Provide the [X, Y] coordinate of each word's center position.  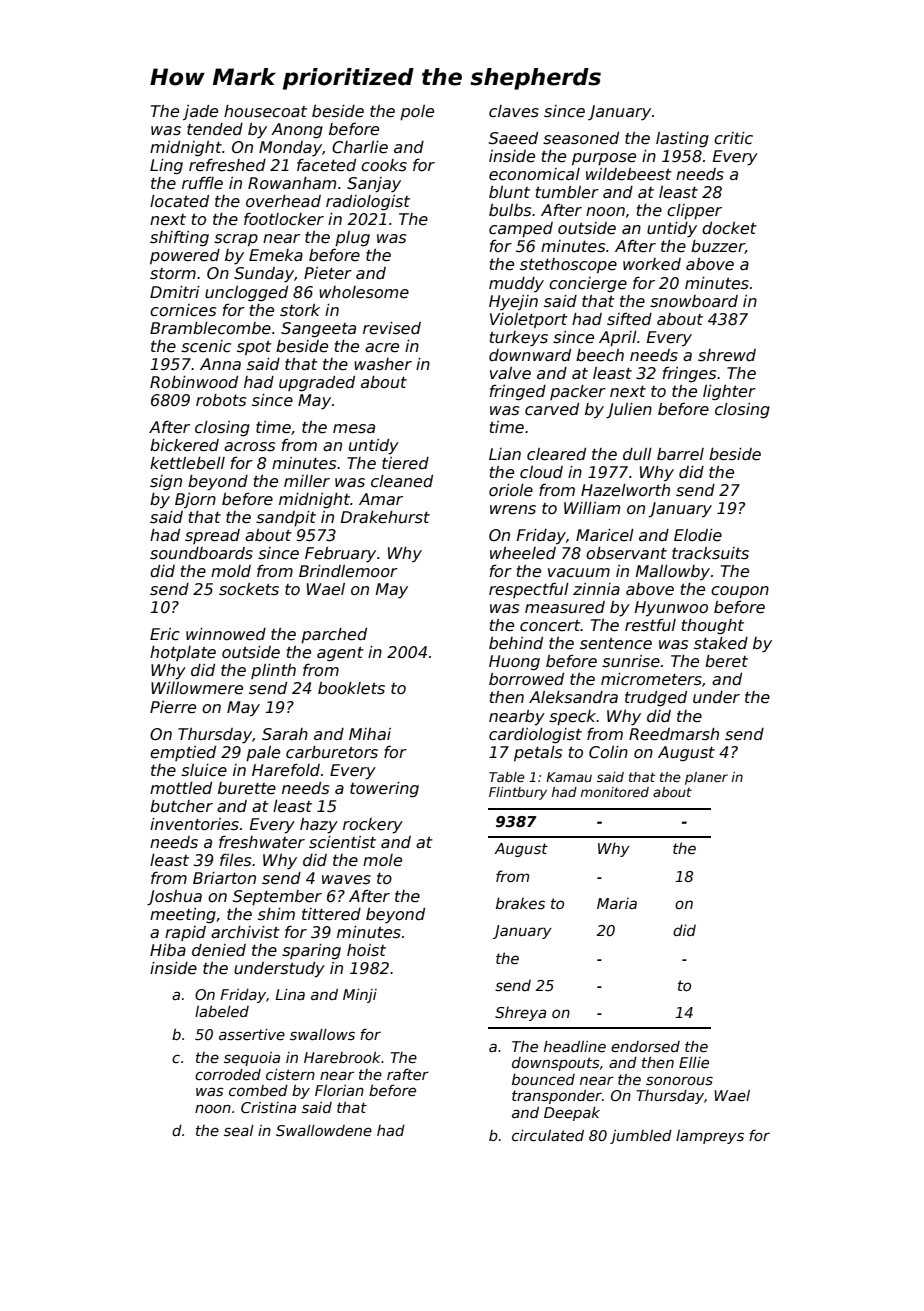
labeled [222, 1011]
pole [417, 113]
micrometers [651, 679]
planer [706, 778]
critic [733, 138]
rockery [373, 826]
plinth [273, 671]
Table [507, 777]
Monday [290, 149]
